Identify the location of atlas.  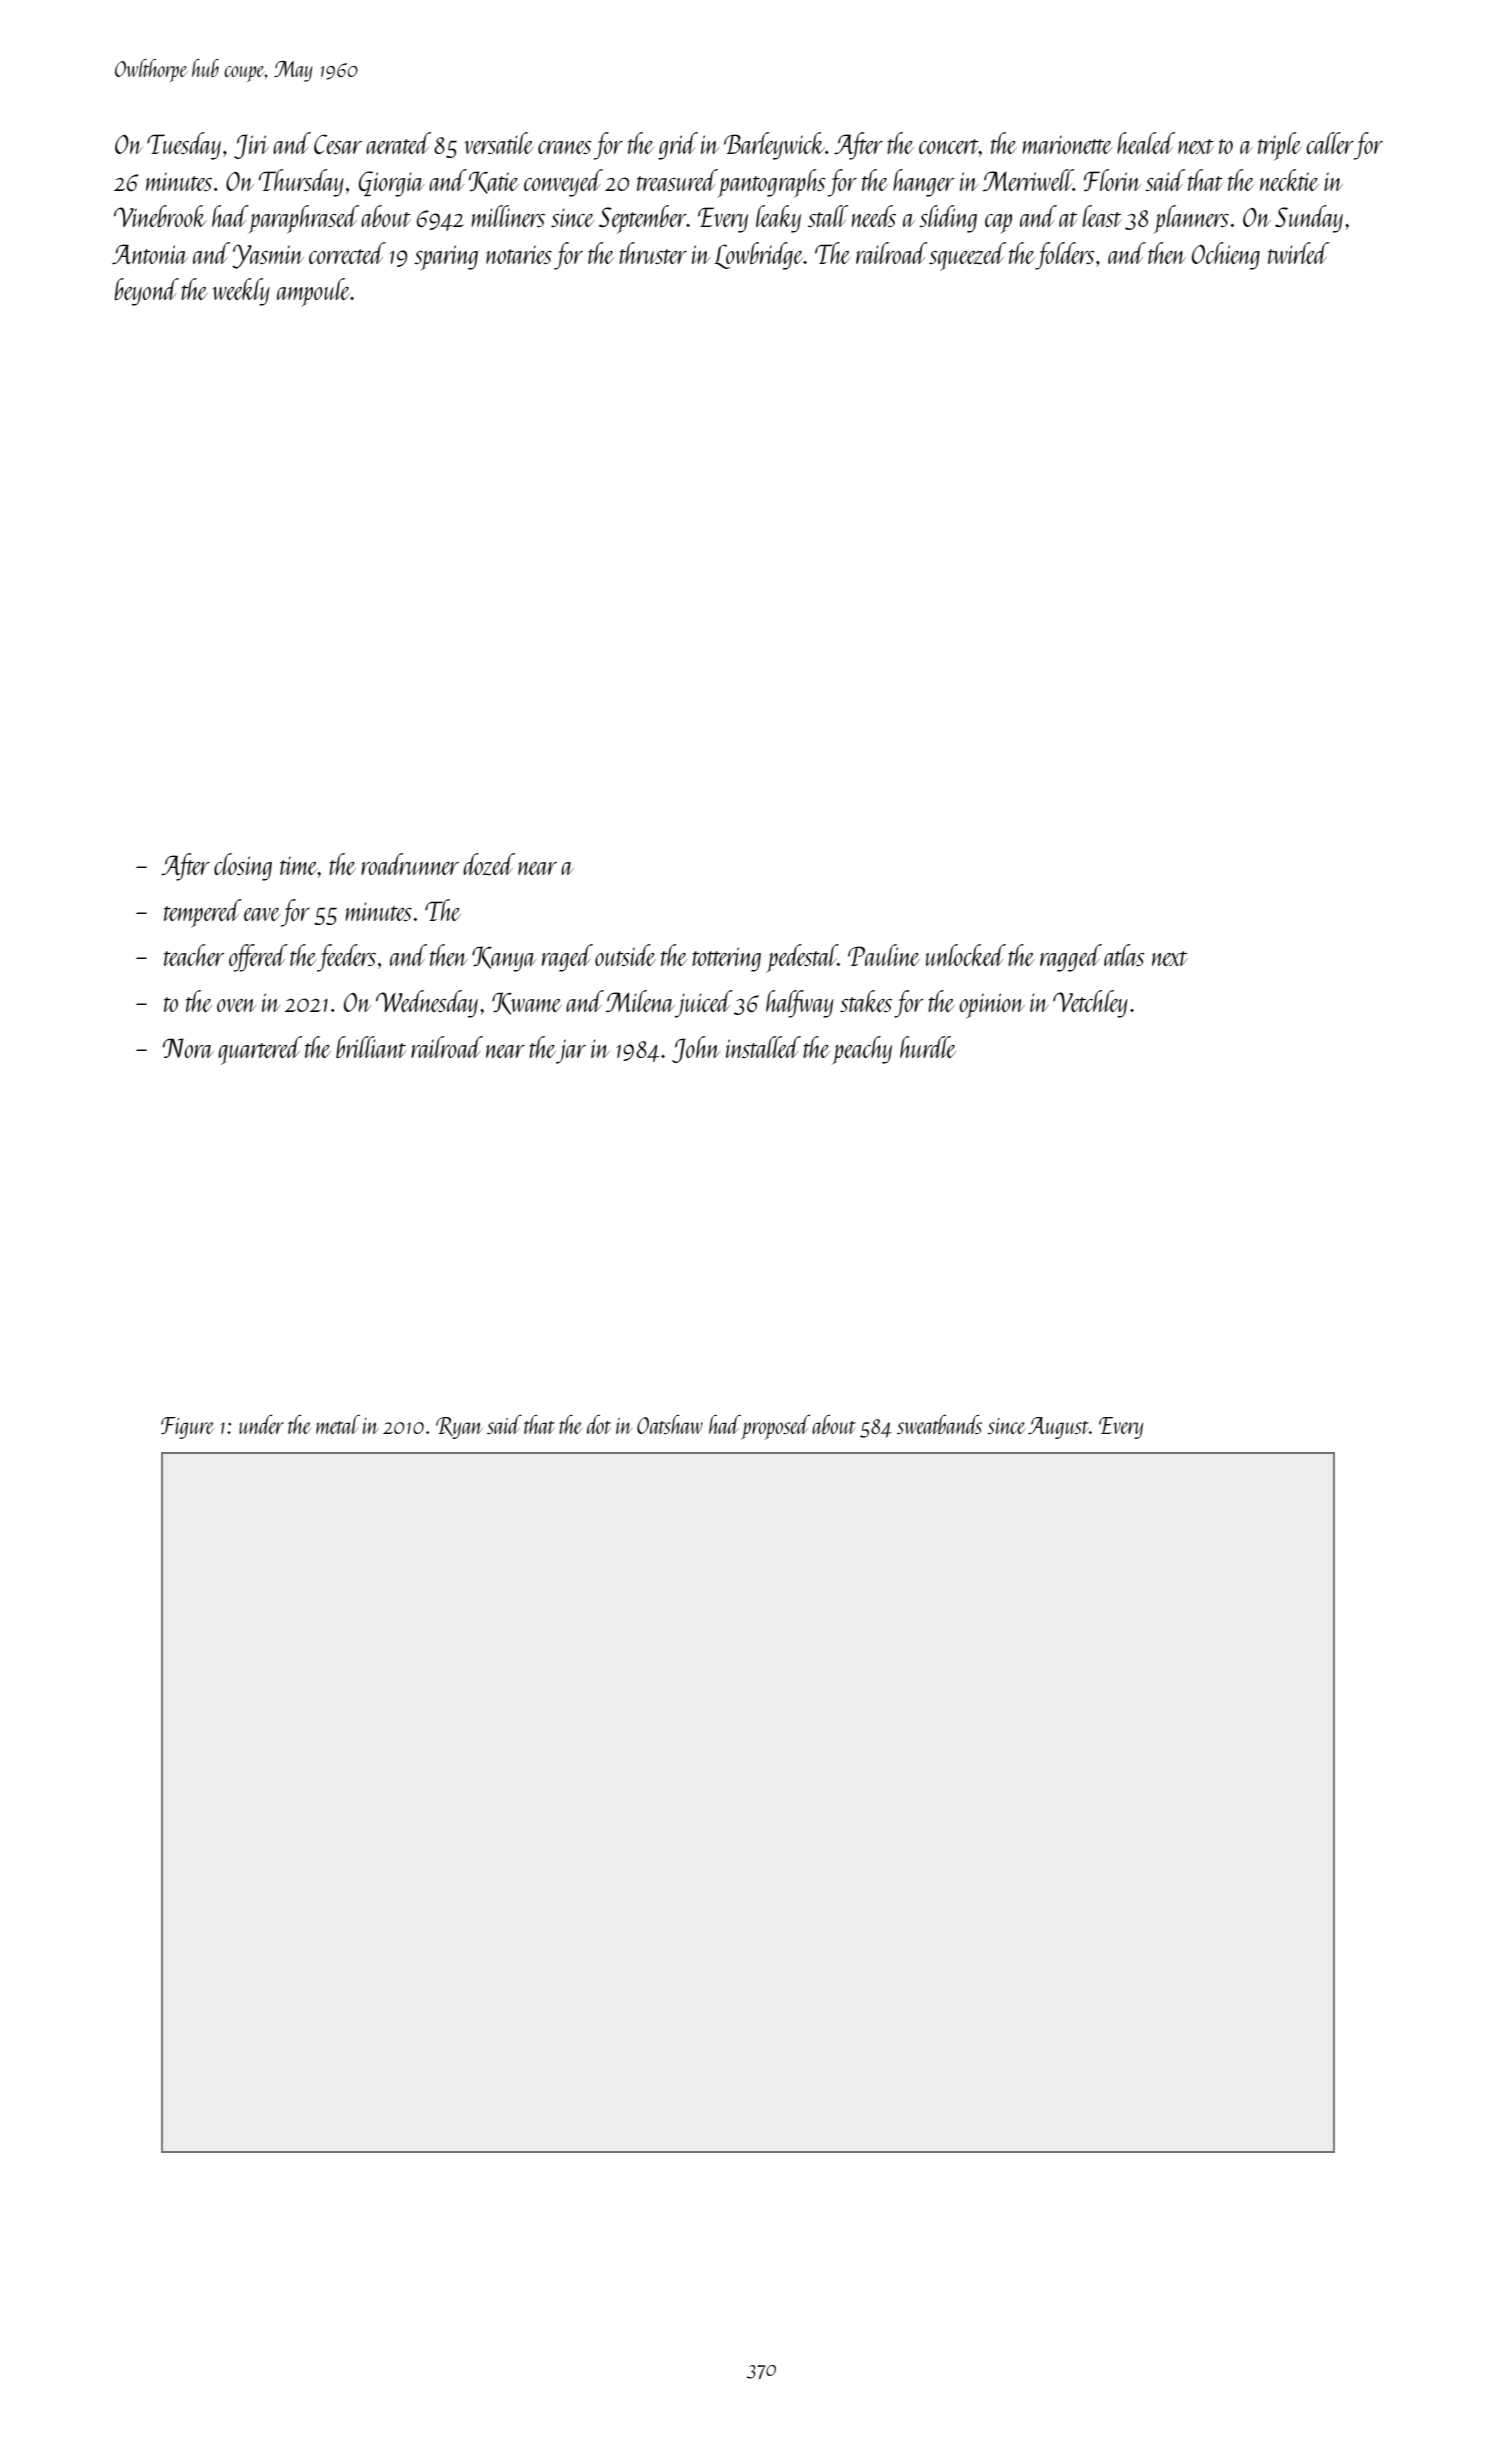
(1124, 955).
